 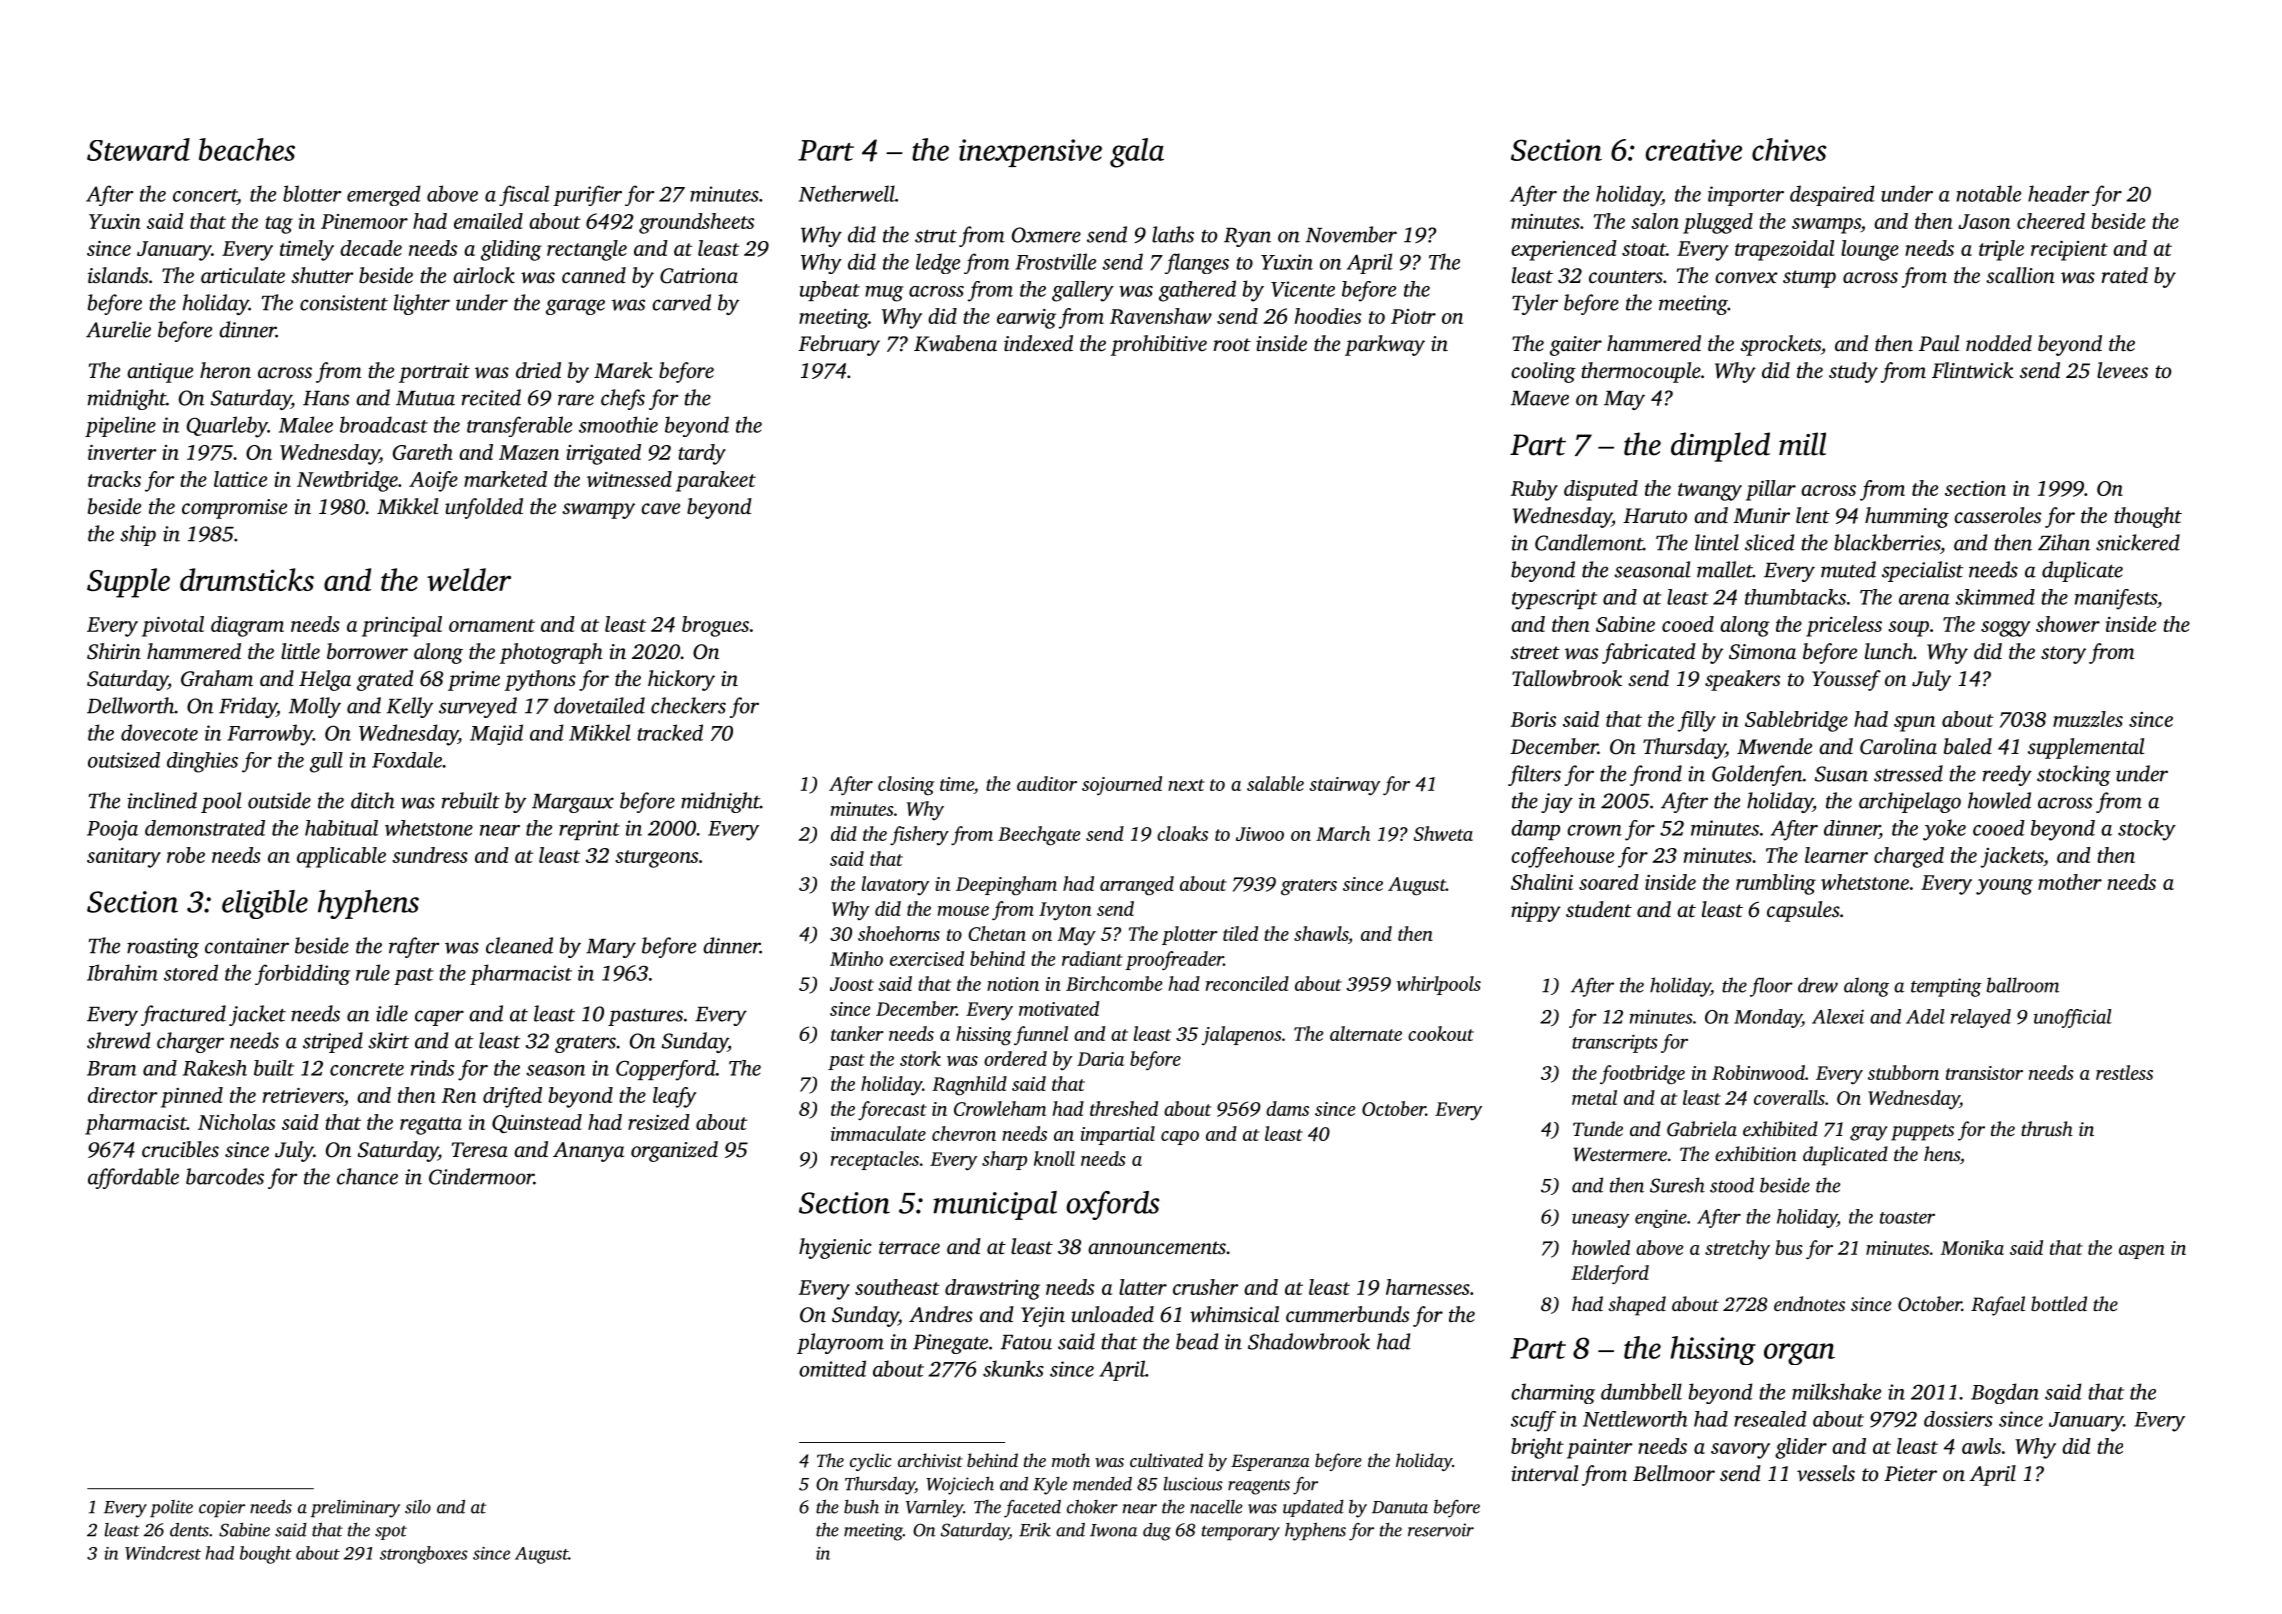 I want to click on stressed, so click(x=1908, y=773).
